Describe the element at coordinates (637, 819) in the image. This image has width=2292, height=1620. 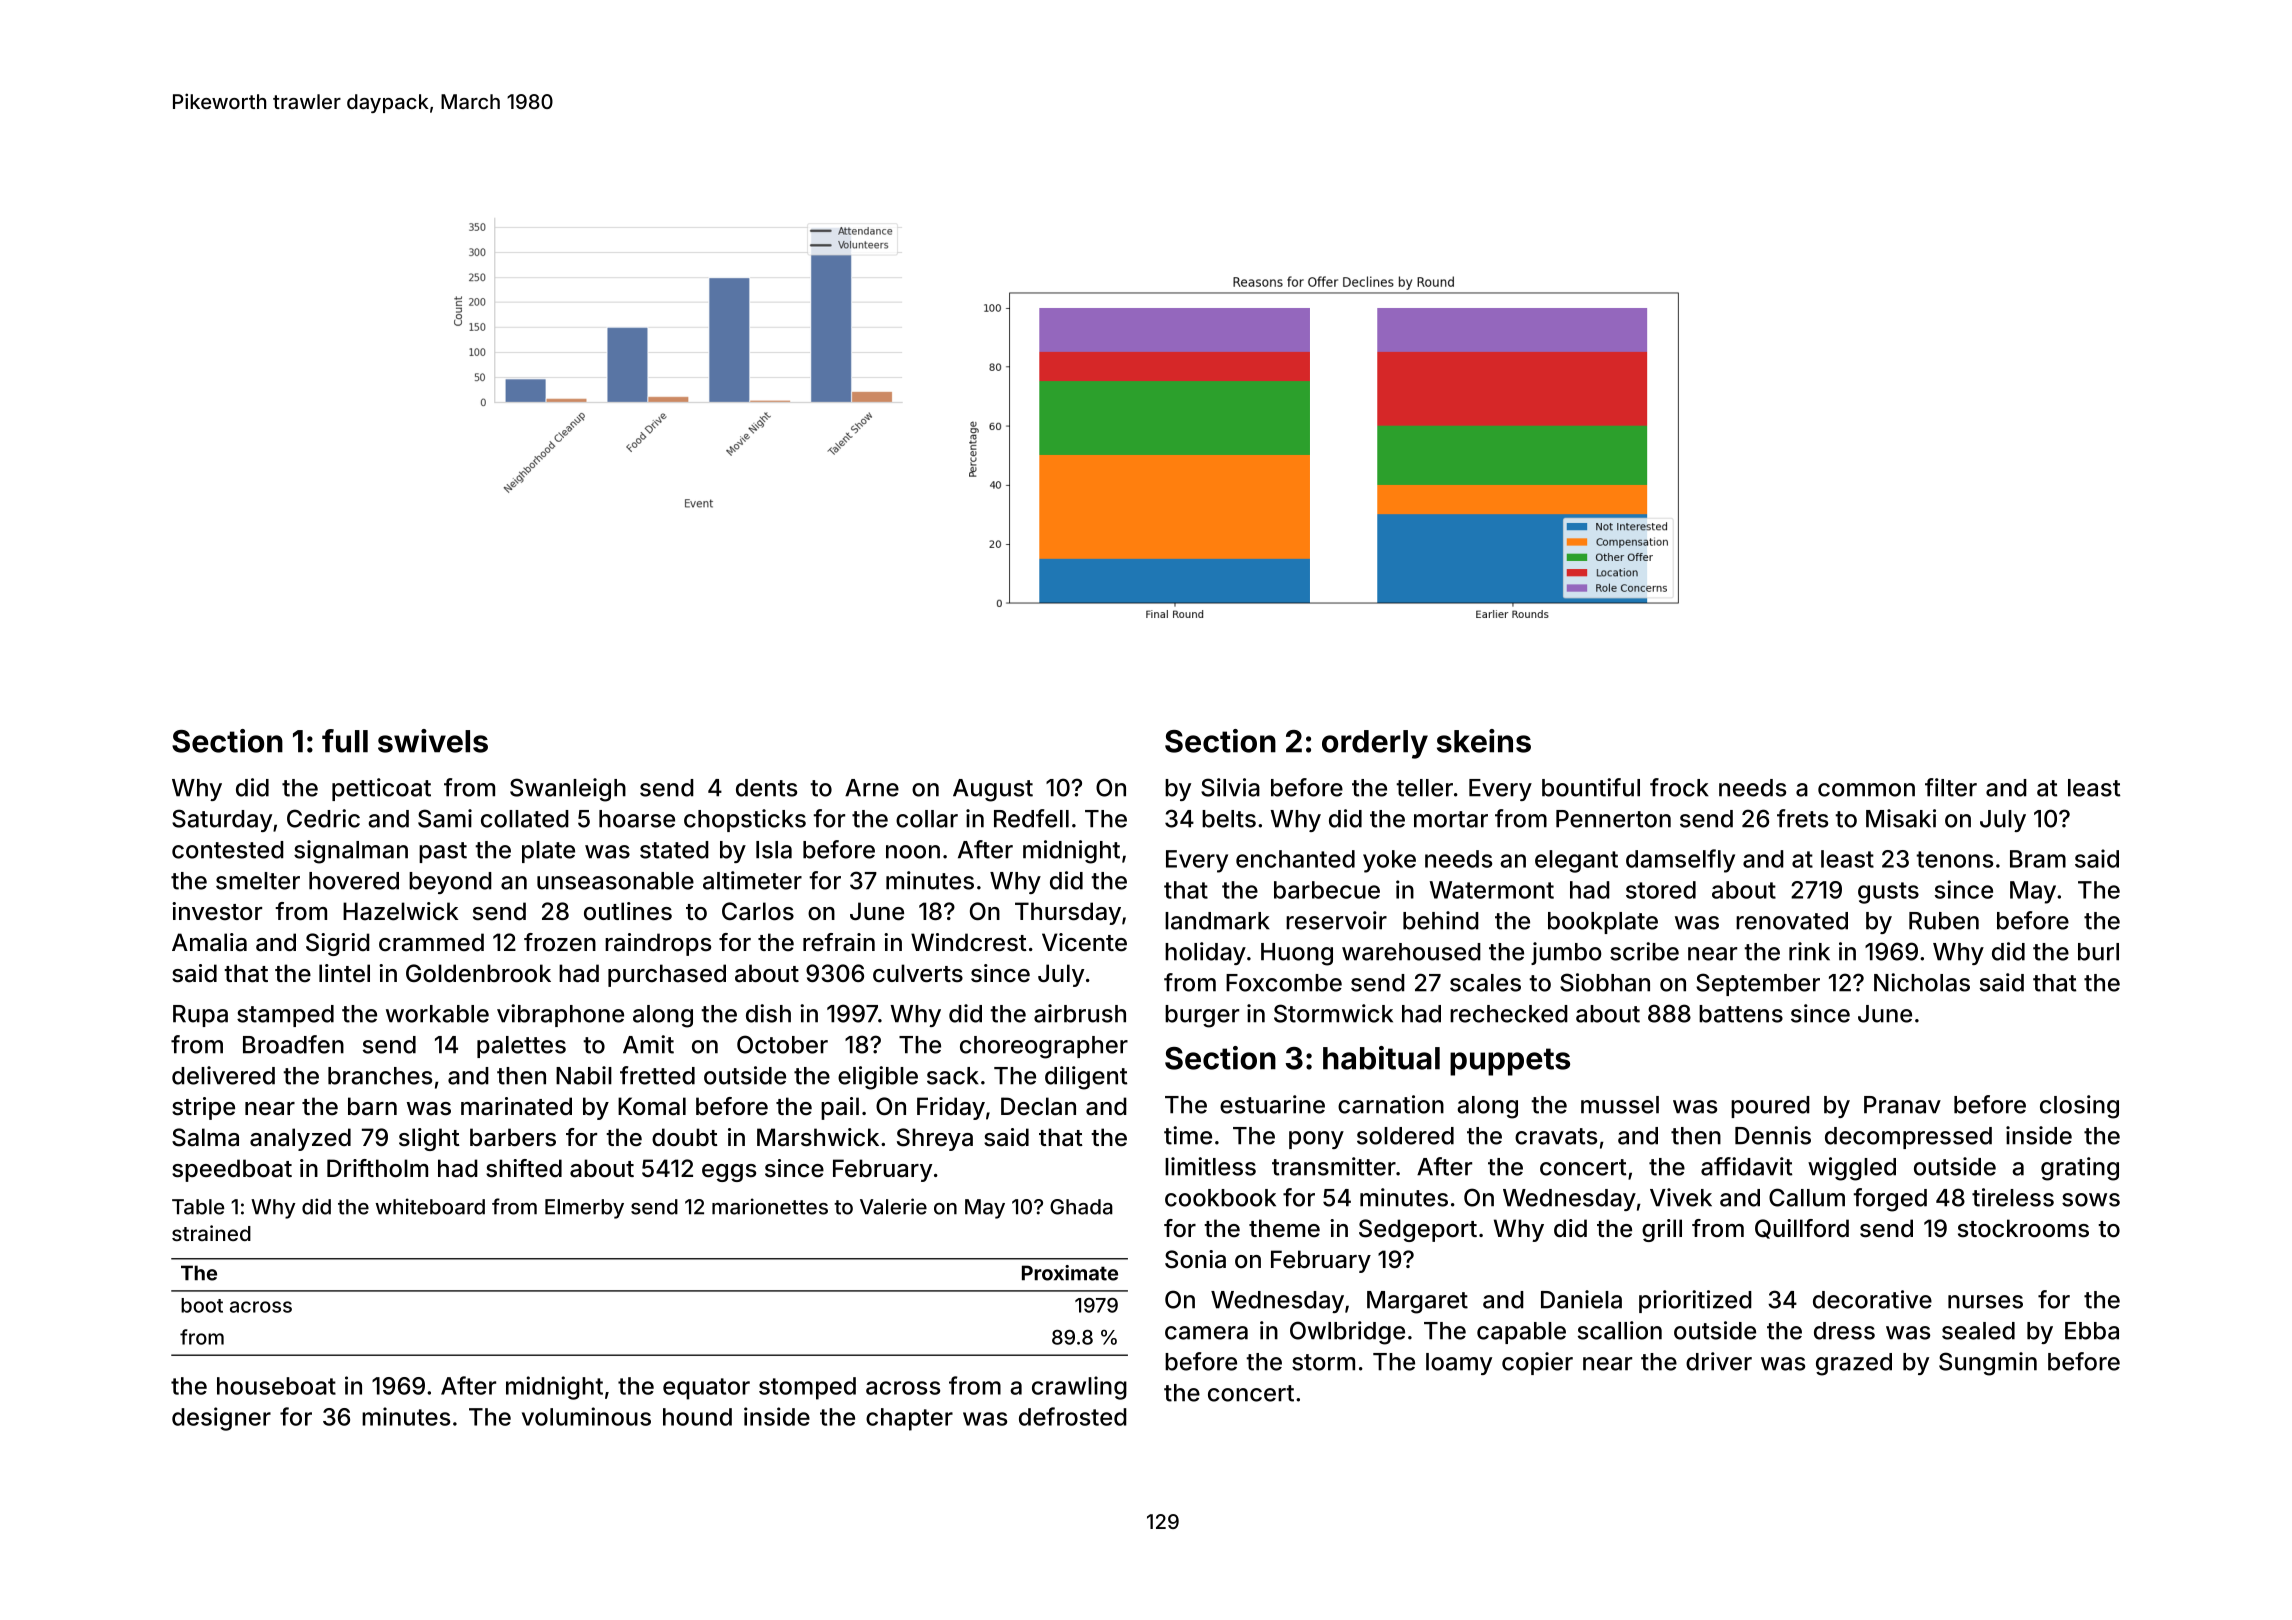
I see `hoarse` at that location.
